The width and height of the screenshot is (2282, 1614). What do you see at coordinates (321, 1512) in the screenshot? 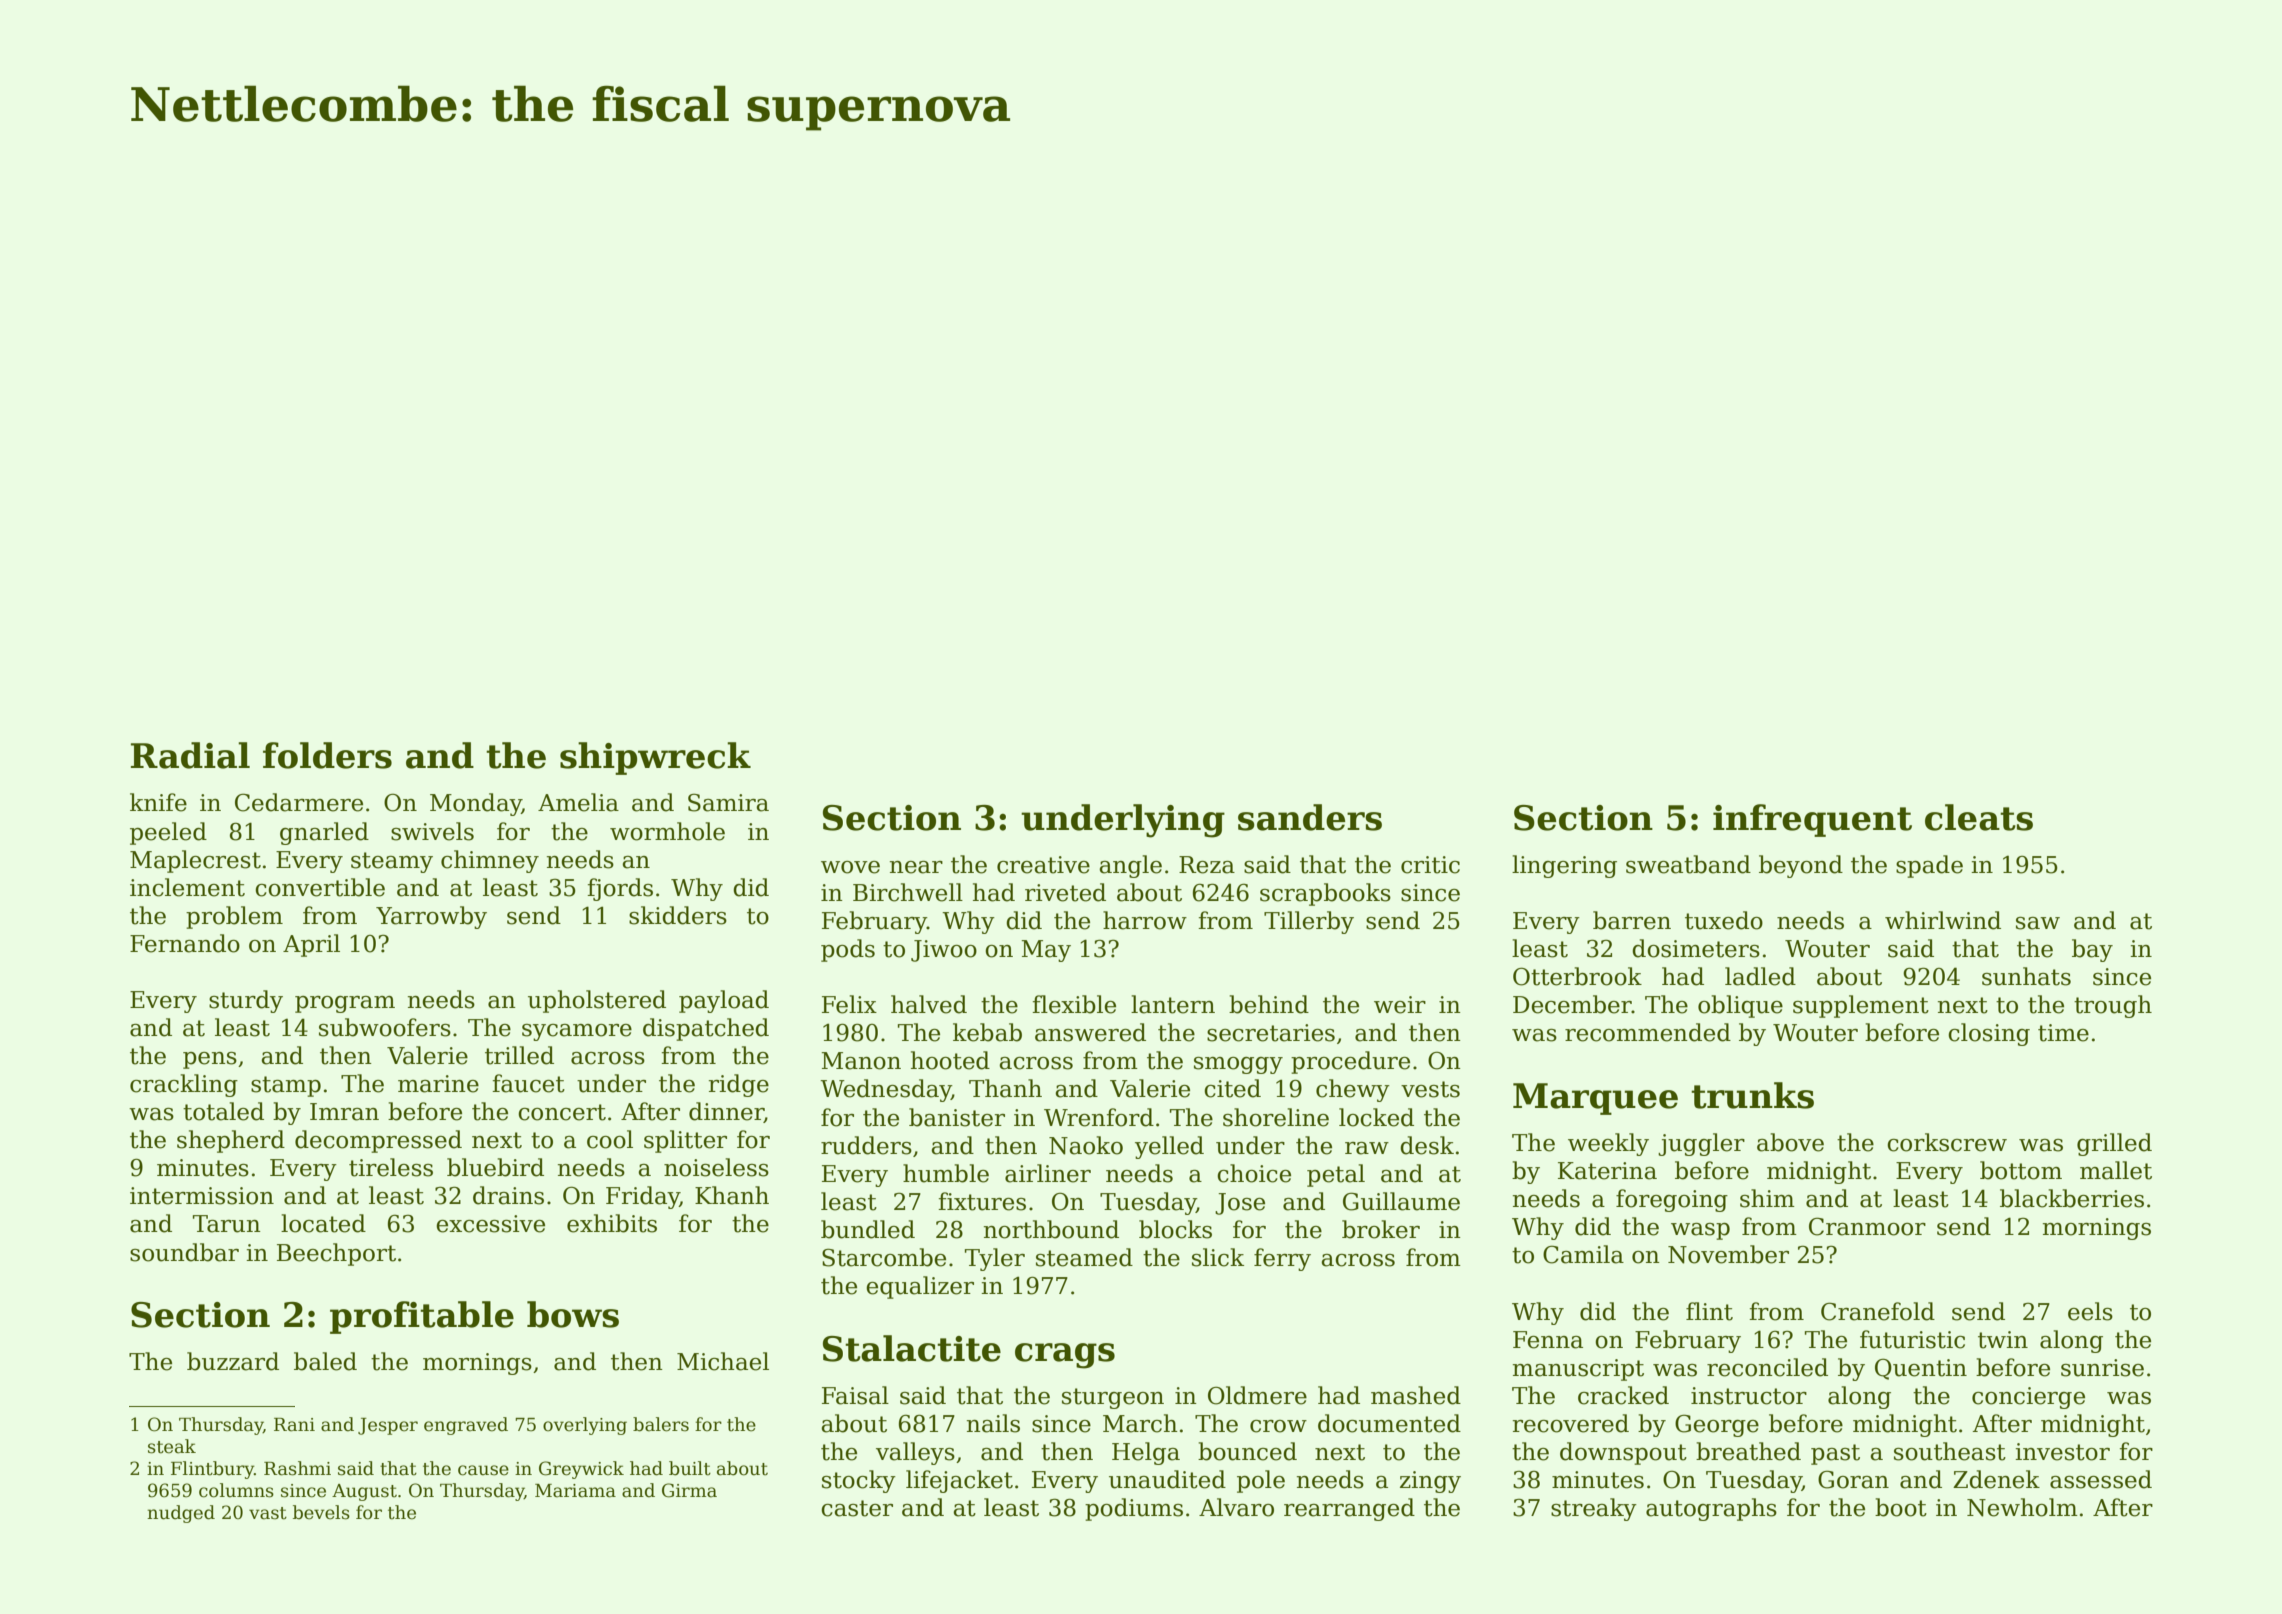
I see `bevels` at bounding box center [321, 1512].
